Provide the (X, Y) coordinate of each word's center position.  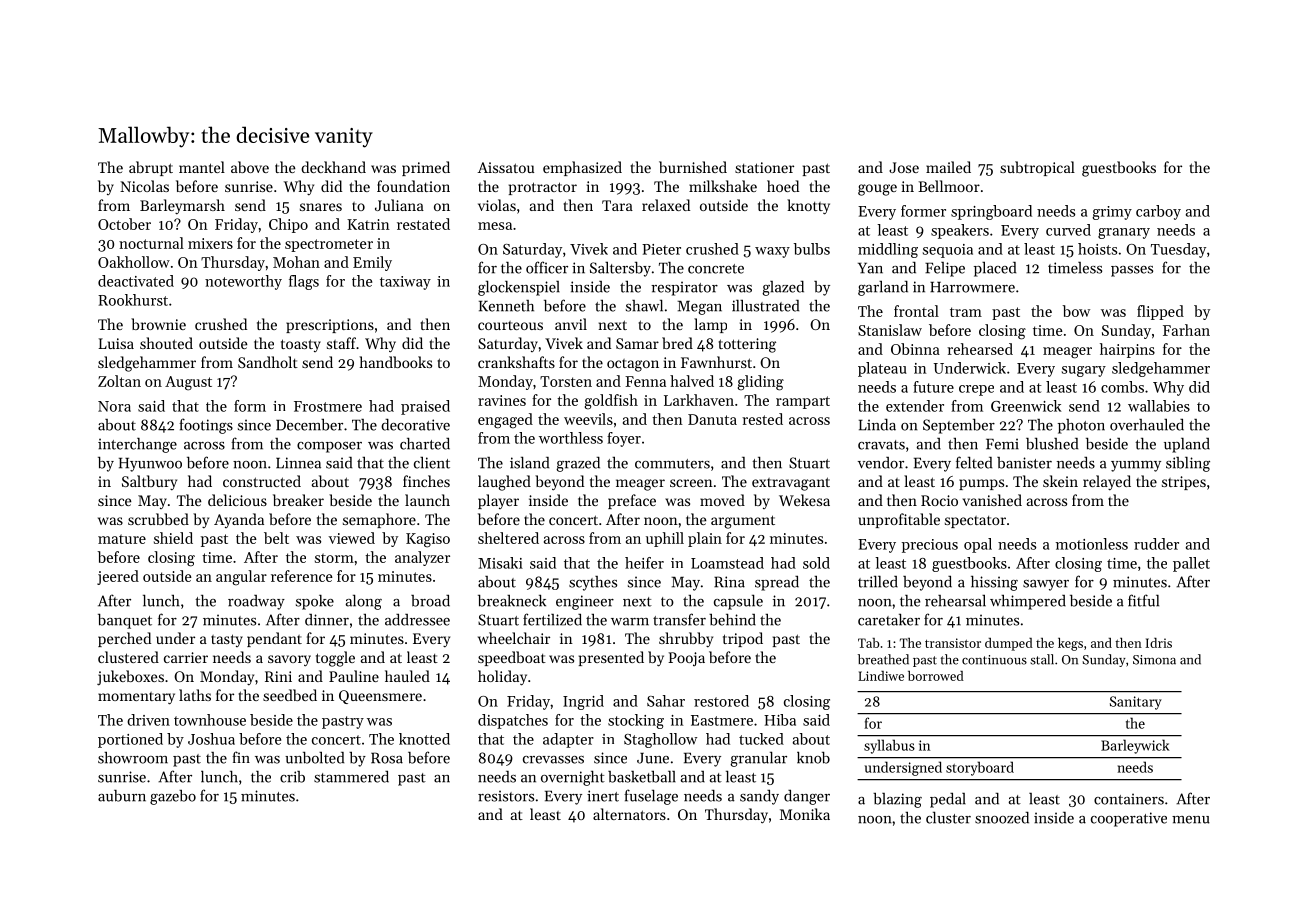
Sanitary (1136, 703)
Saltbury (149, 482)
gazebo (173, 797)
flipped (1160, 312)
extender (915, 406)
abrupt (151, 168)
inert (603, 796)
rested (762, 419)
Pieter (661, 249)
